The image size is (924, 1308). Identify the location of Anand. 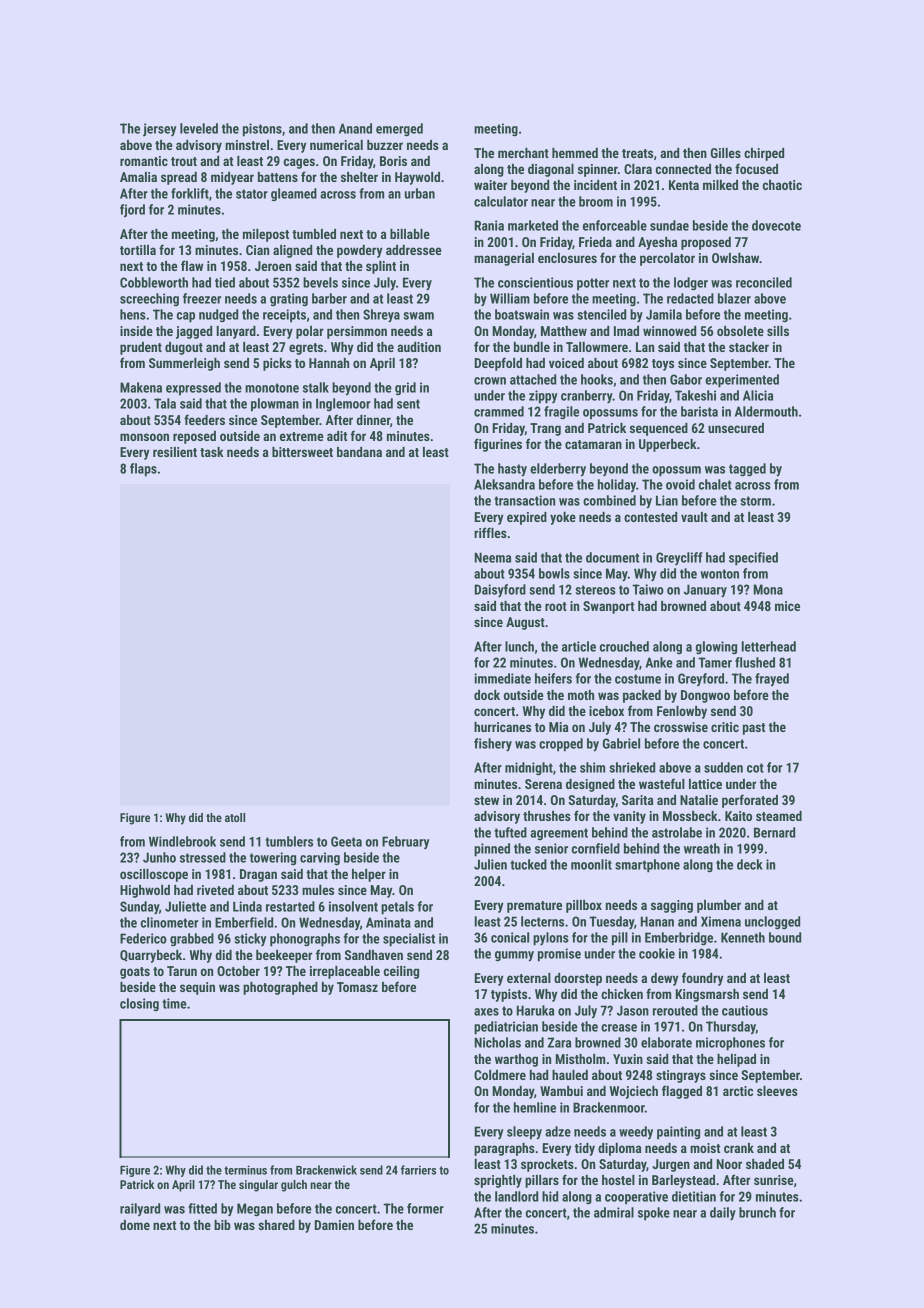
(355, 128).
